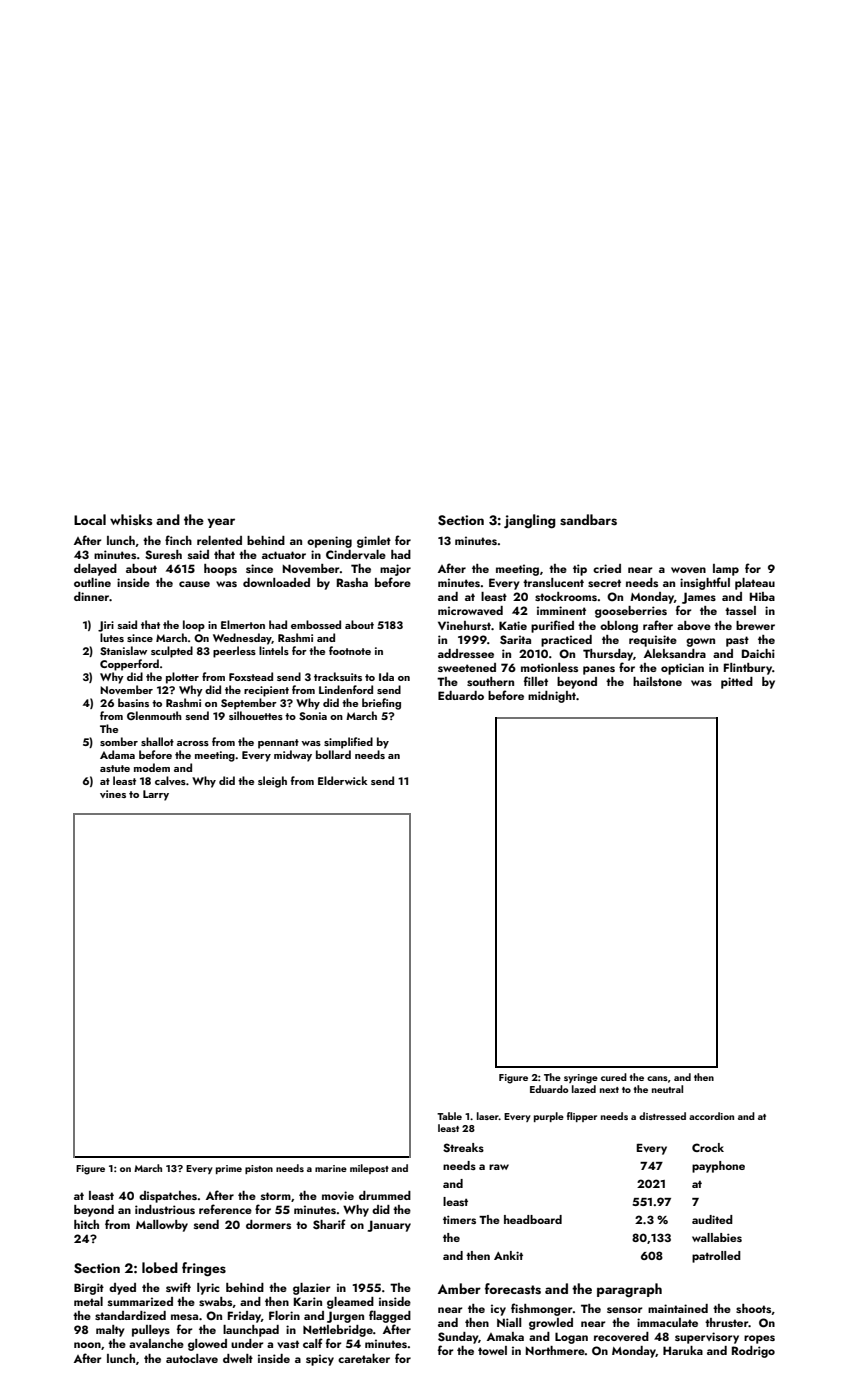 This screenshot has width=849, height=1400. Describe the element at coordinates (737, 683) in the screenshot. I see `pitted` at that location.
